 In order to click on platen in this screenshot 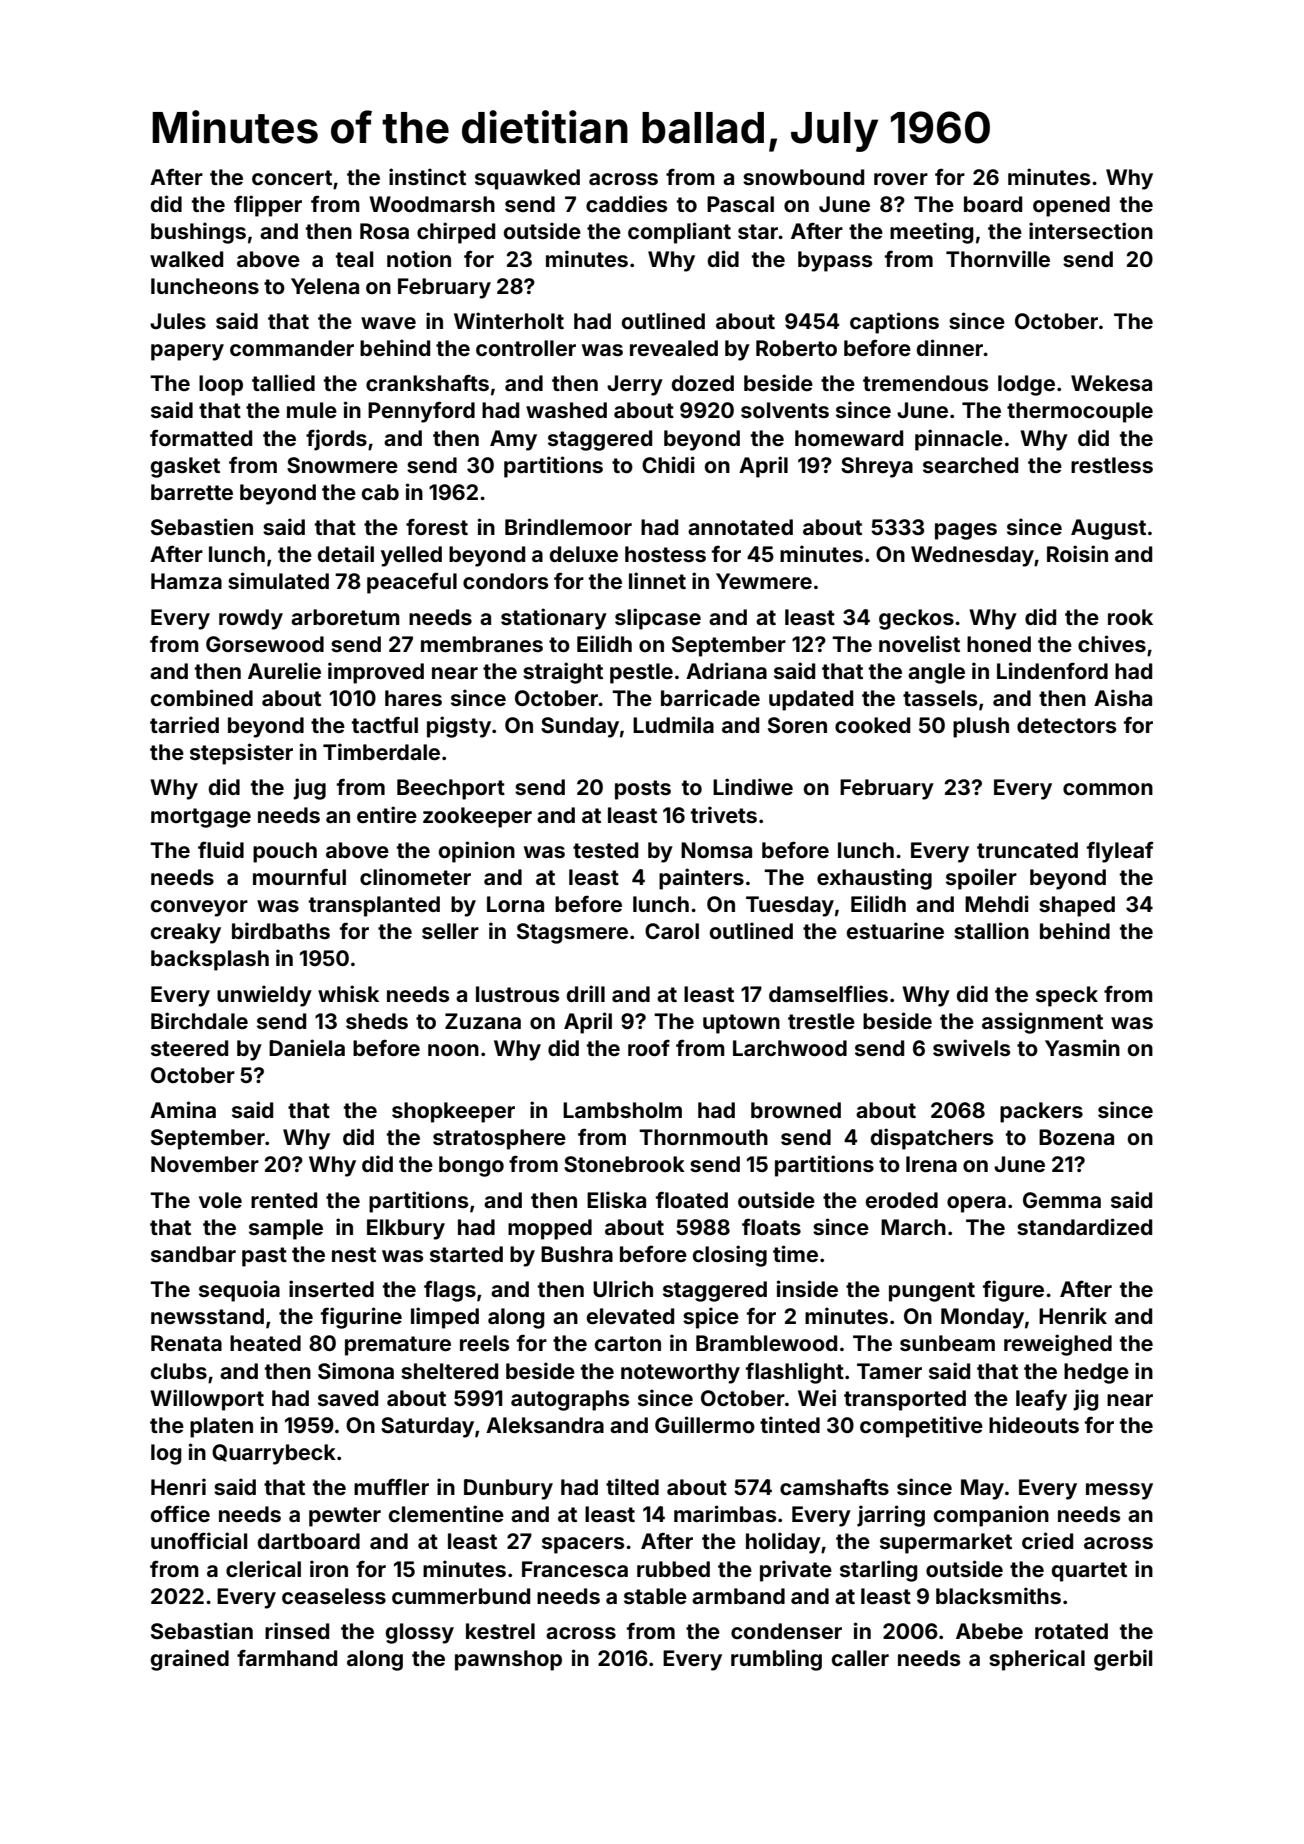, I will do `click(221, 1427)`.
